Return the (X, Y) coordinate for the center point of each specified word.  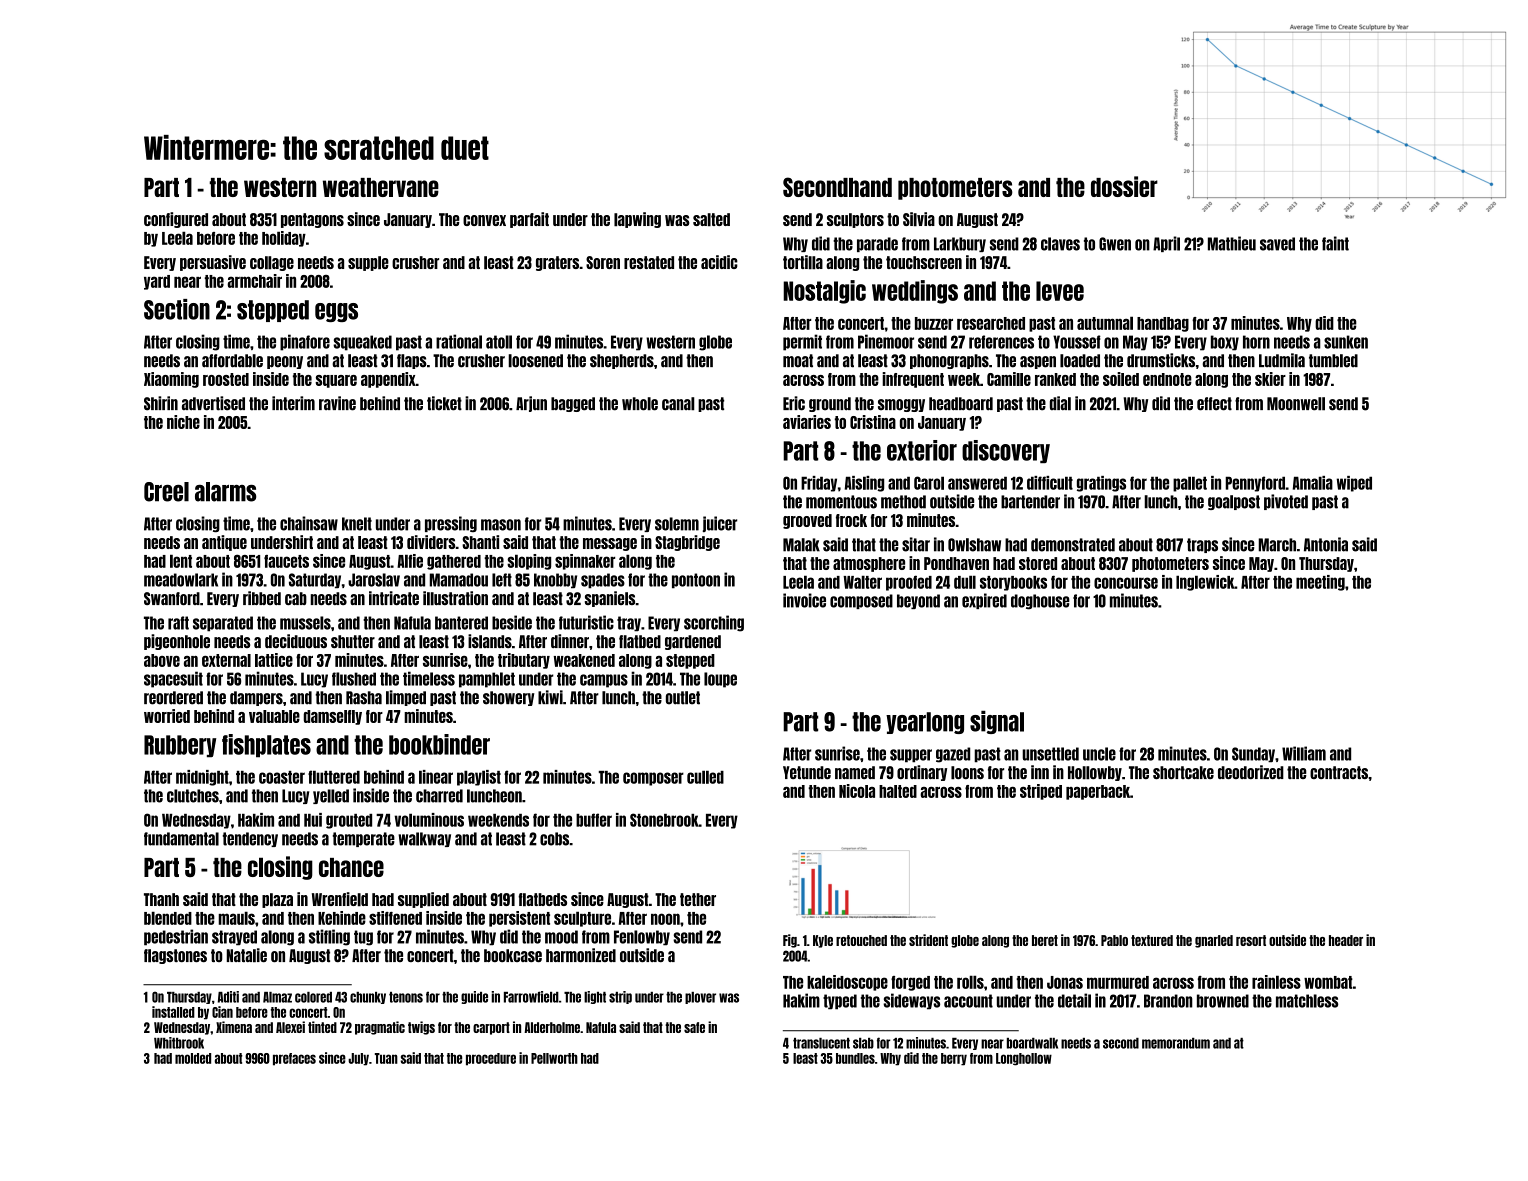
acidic (719, 262)
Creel (166, 492)
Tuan (386, 1058)
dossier (1124, 186)
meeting (1320, 583)
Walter (862, 582)
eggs (336, 312)
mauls (236, 918)
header (1346, 940)
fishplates (266, 746)
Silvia (919, 219)
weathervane (381, 187)
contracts (1339, 772)
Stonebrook (664, 820)
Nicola (857, 791)
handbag (1163, 324)
